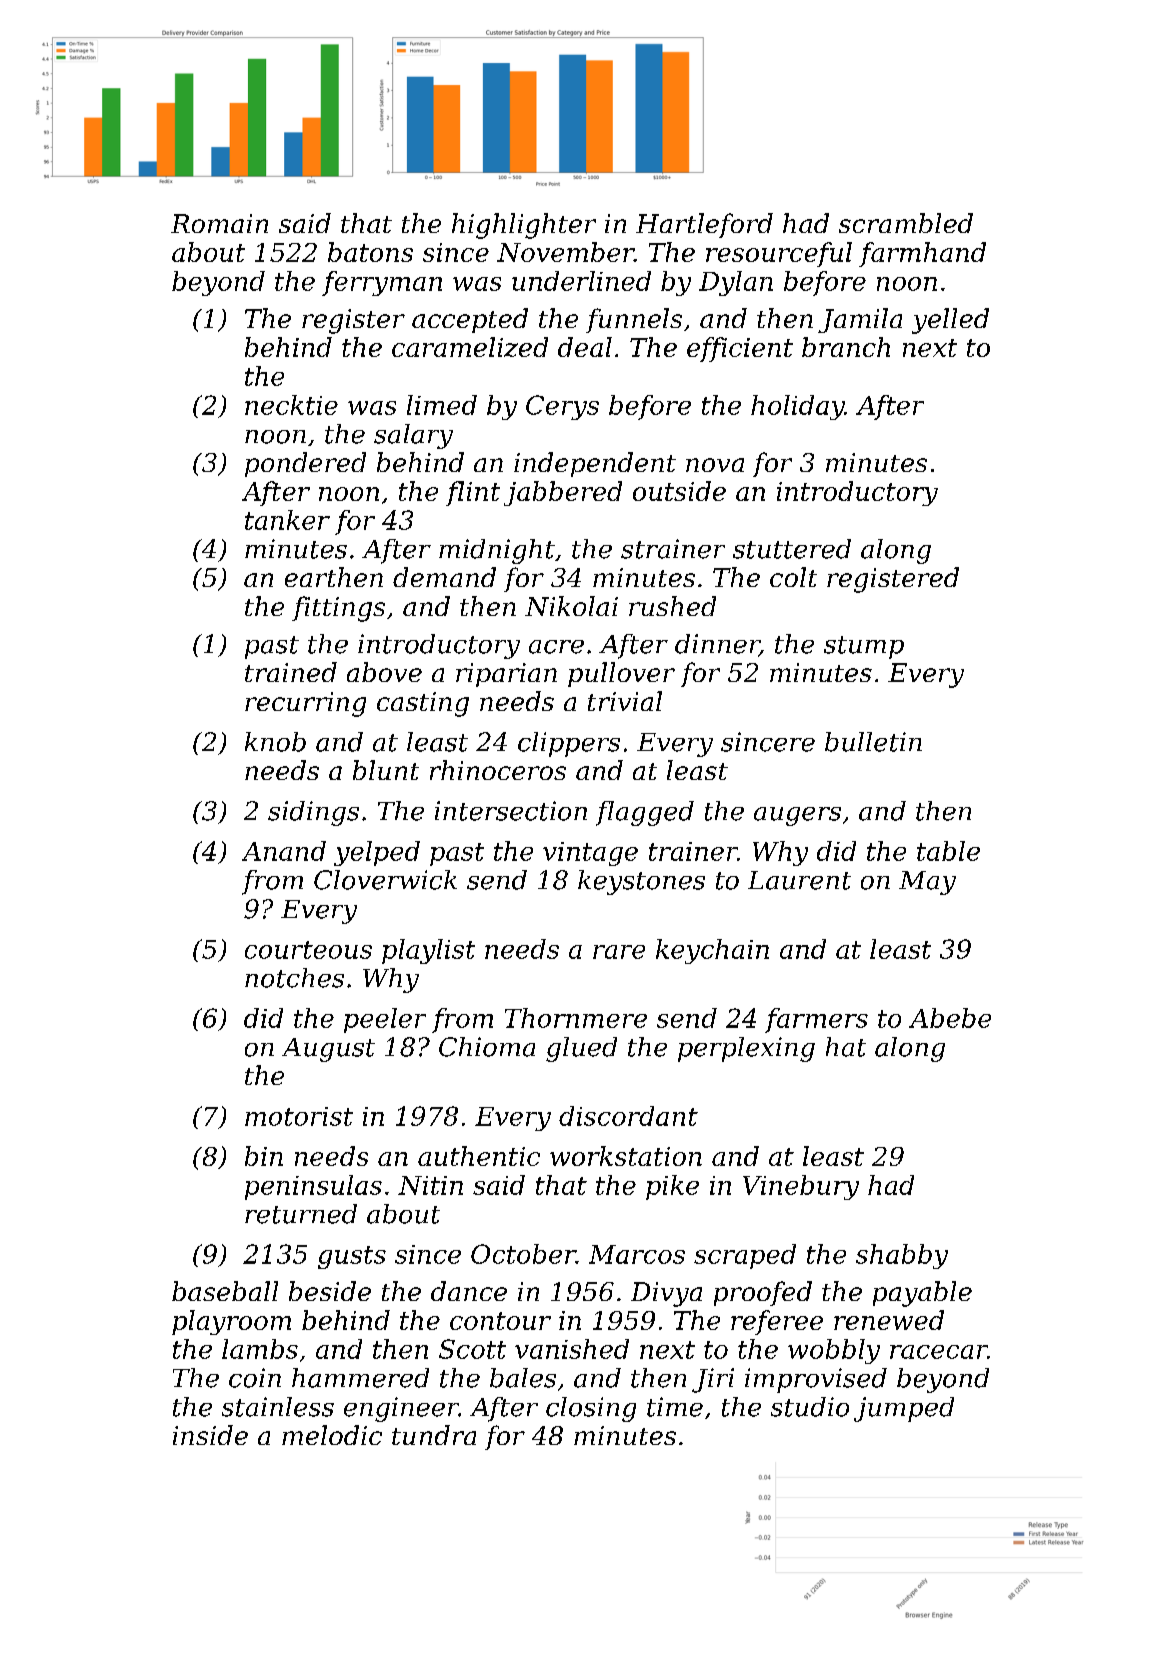 Image resolution: width=1165 pixels, height=1654 pixels. I want to click on baseball, so click(225, 1291).
